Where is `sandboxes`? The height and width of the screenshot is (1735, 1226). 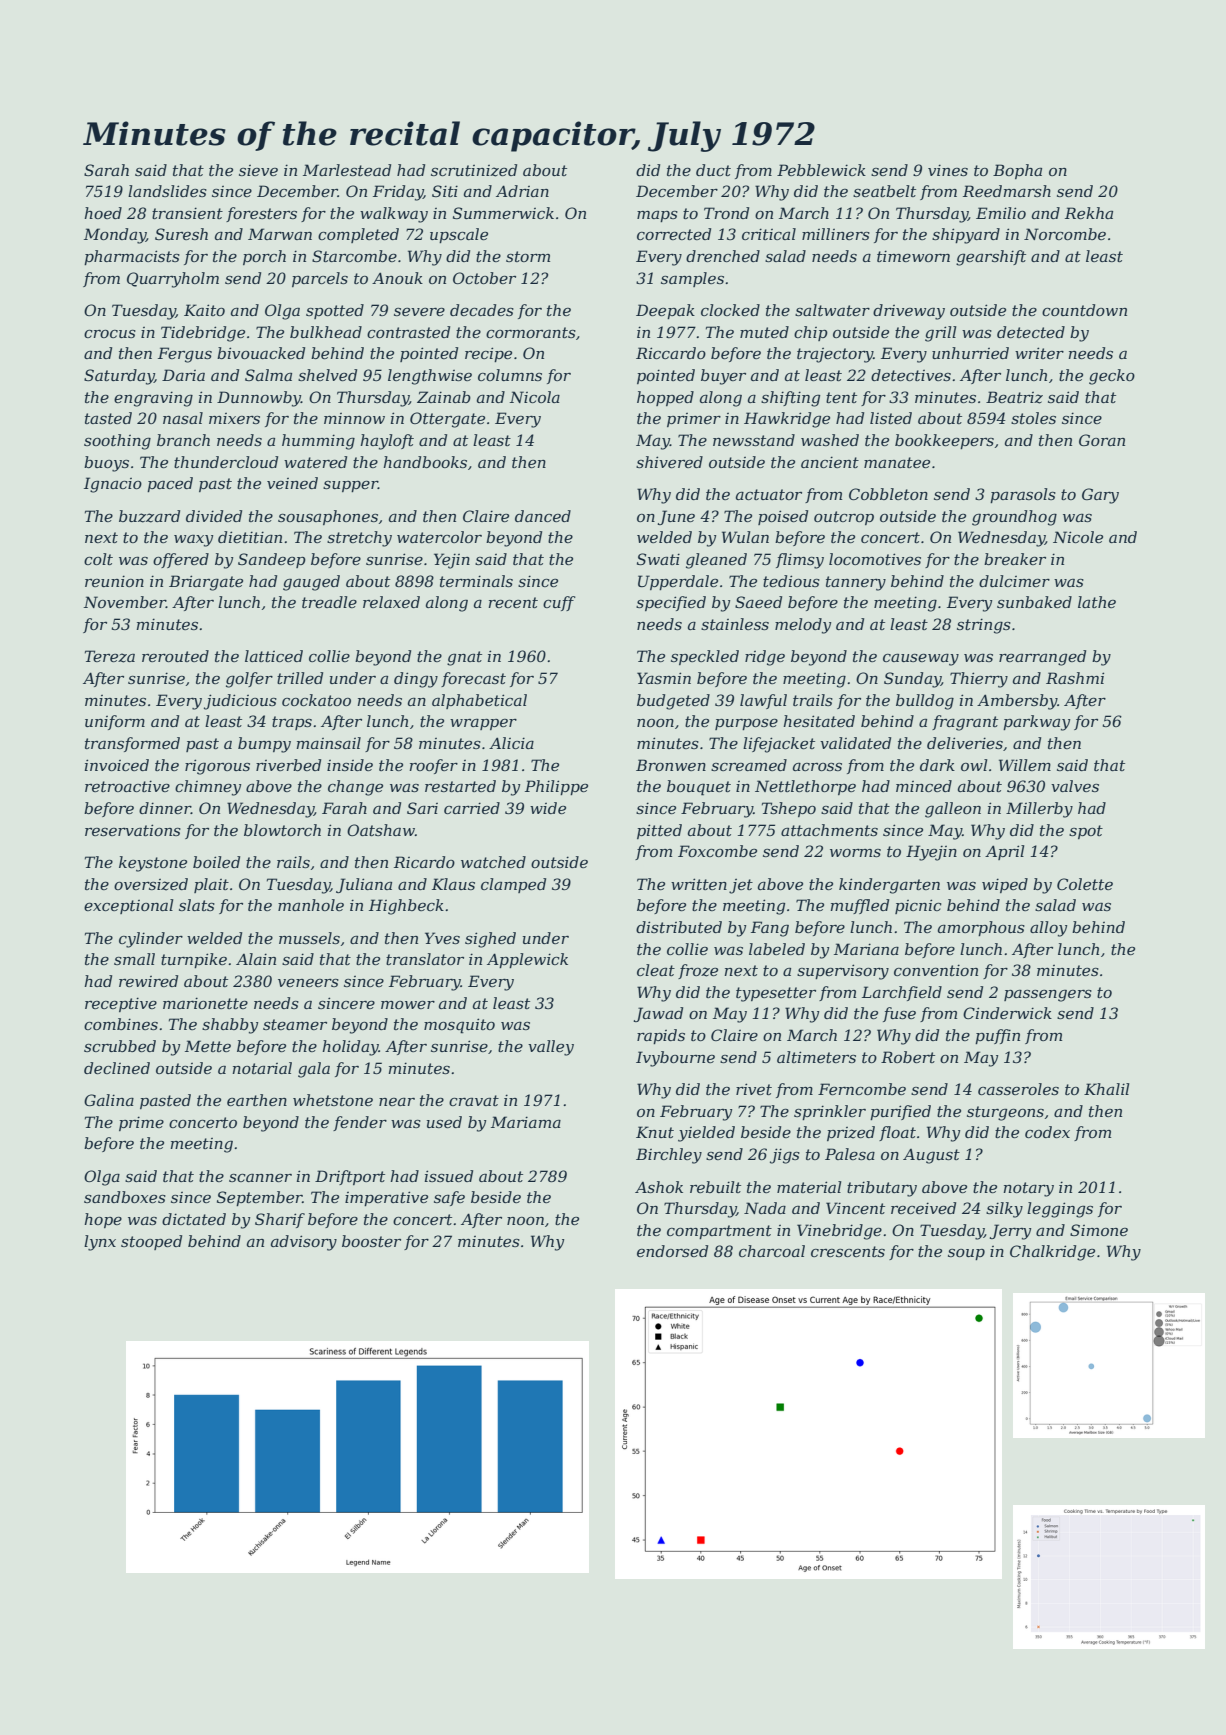 sandboxes is located at coordinates (125, 1197).
